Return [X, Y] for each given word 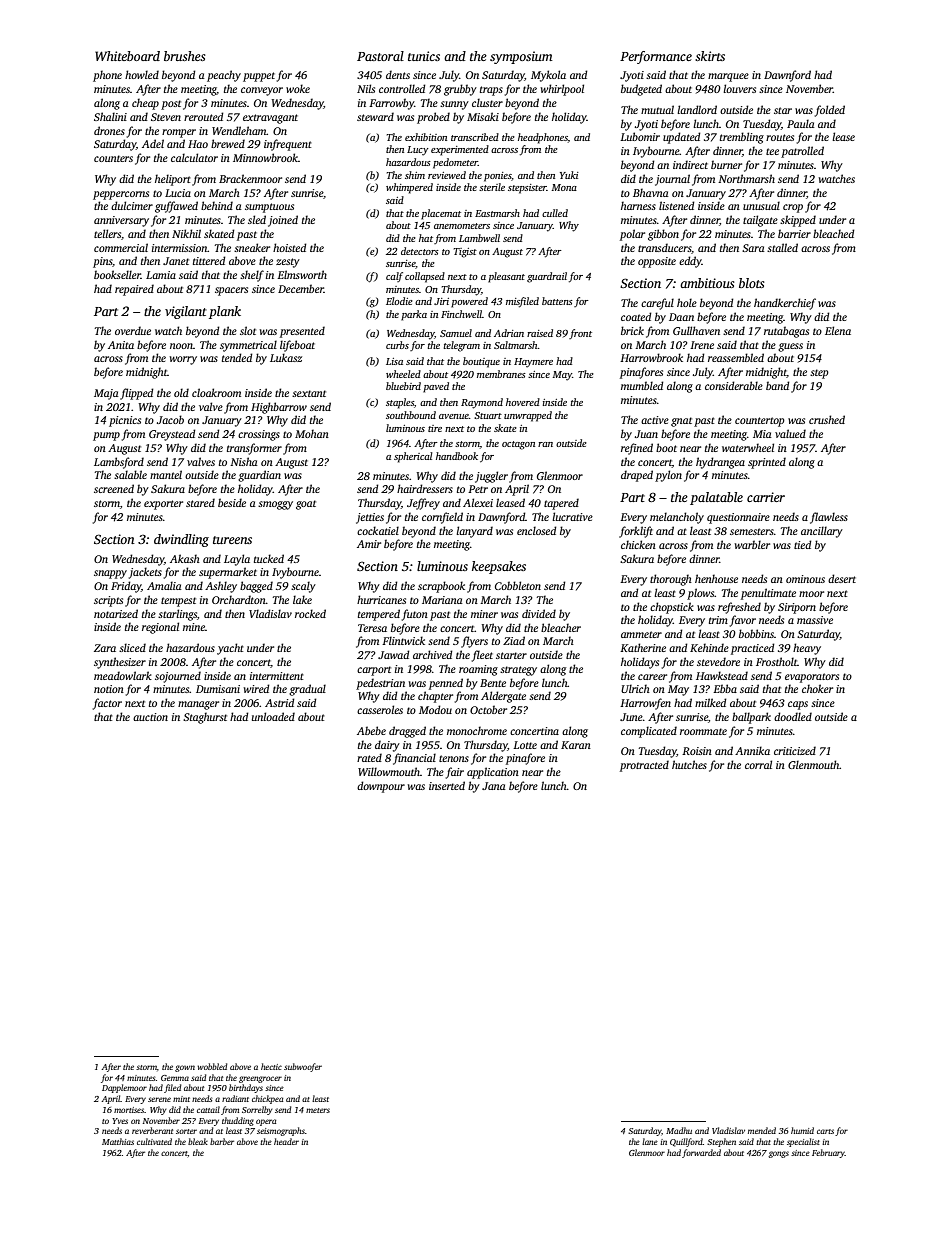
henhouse [716, 578]
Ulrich [635, 688]
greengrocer [260, 1079]
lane [650, 1141]
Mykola [548, 76]
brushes [184, 56]
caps [798, 705]
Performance [656, 57]
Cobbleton [518, 585]
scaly [303, 587]
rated [369, 757]
